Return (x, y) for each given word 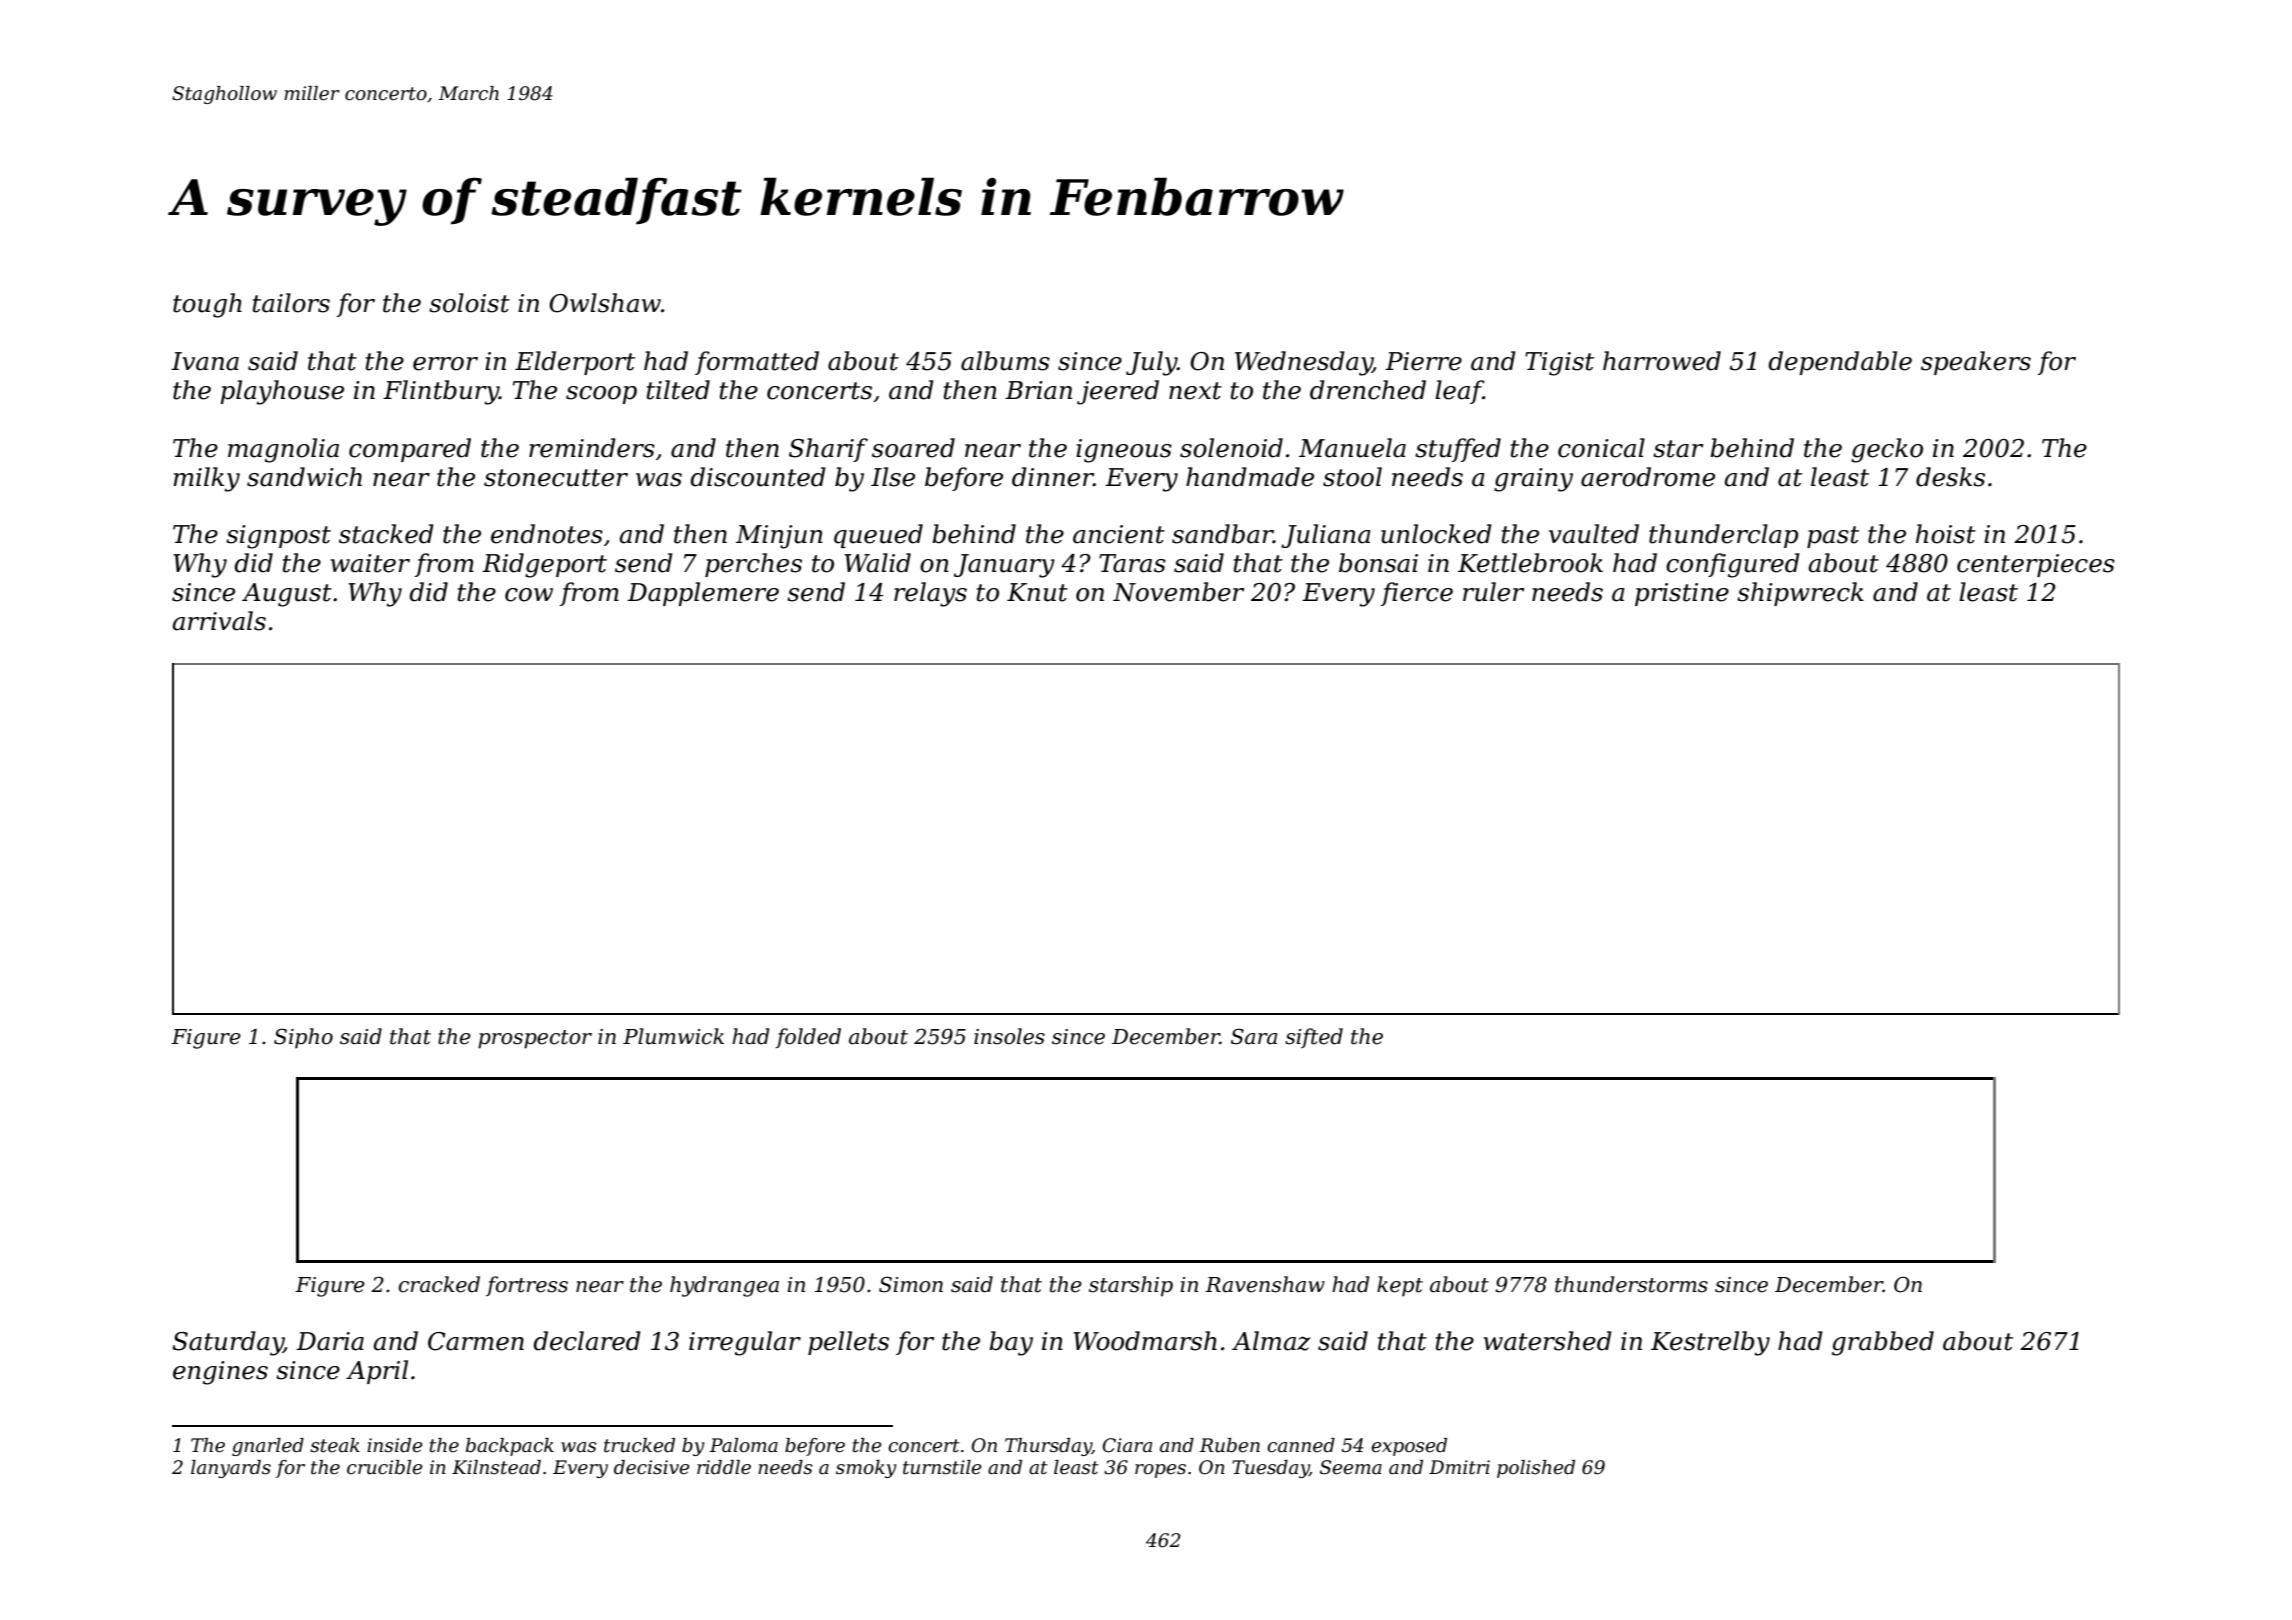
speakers (1976, 363)
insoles (1009, 1036)
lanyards (231, 1469)
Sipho (303, 1038)
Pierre (1423, 361)
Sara (1254, 1036)
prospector (535, 1039)
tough (207, 305)
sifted (1314, 1038)
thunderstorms (1631, 1284)
